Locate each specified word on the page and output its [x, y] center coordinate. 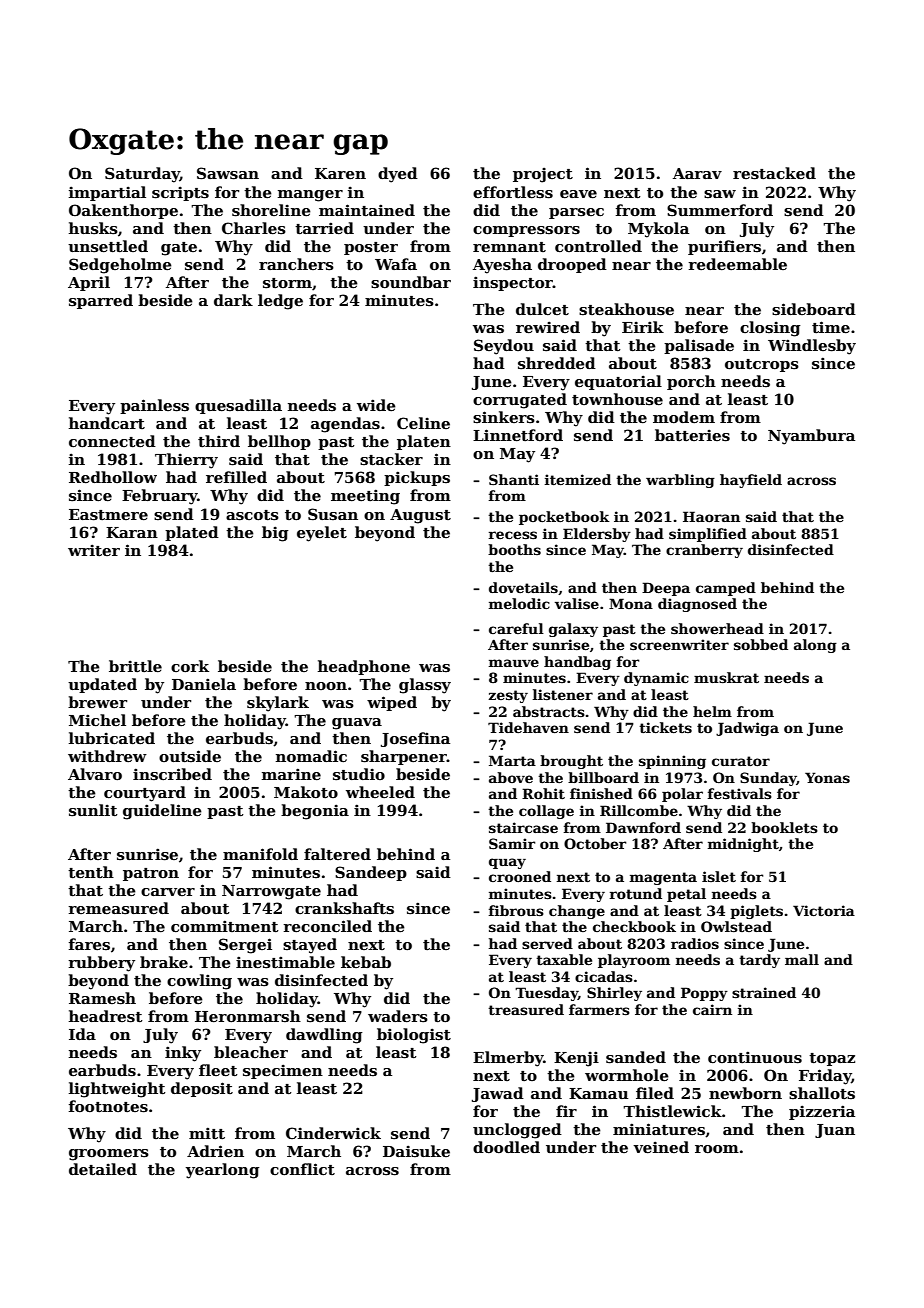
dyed [398, 175]
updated [102, 685]
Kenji [576, 1059]
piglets [756, 912]
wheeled [380, 792]
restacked [774, 173]
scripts [180, 193]
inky [183, 1054]
